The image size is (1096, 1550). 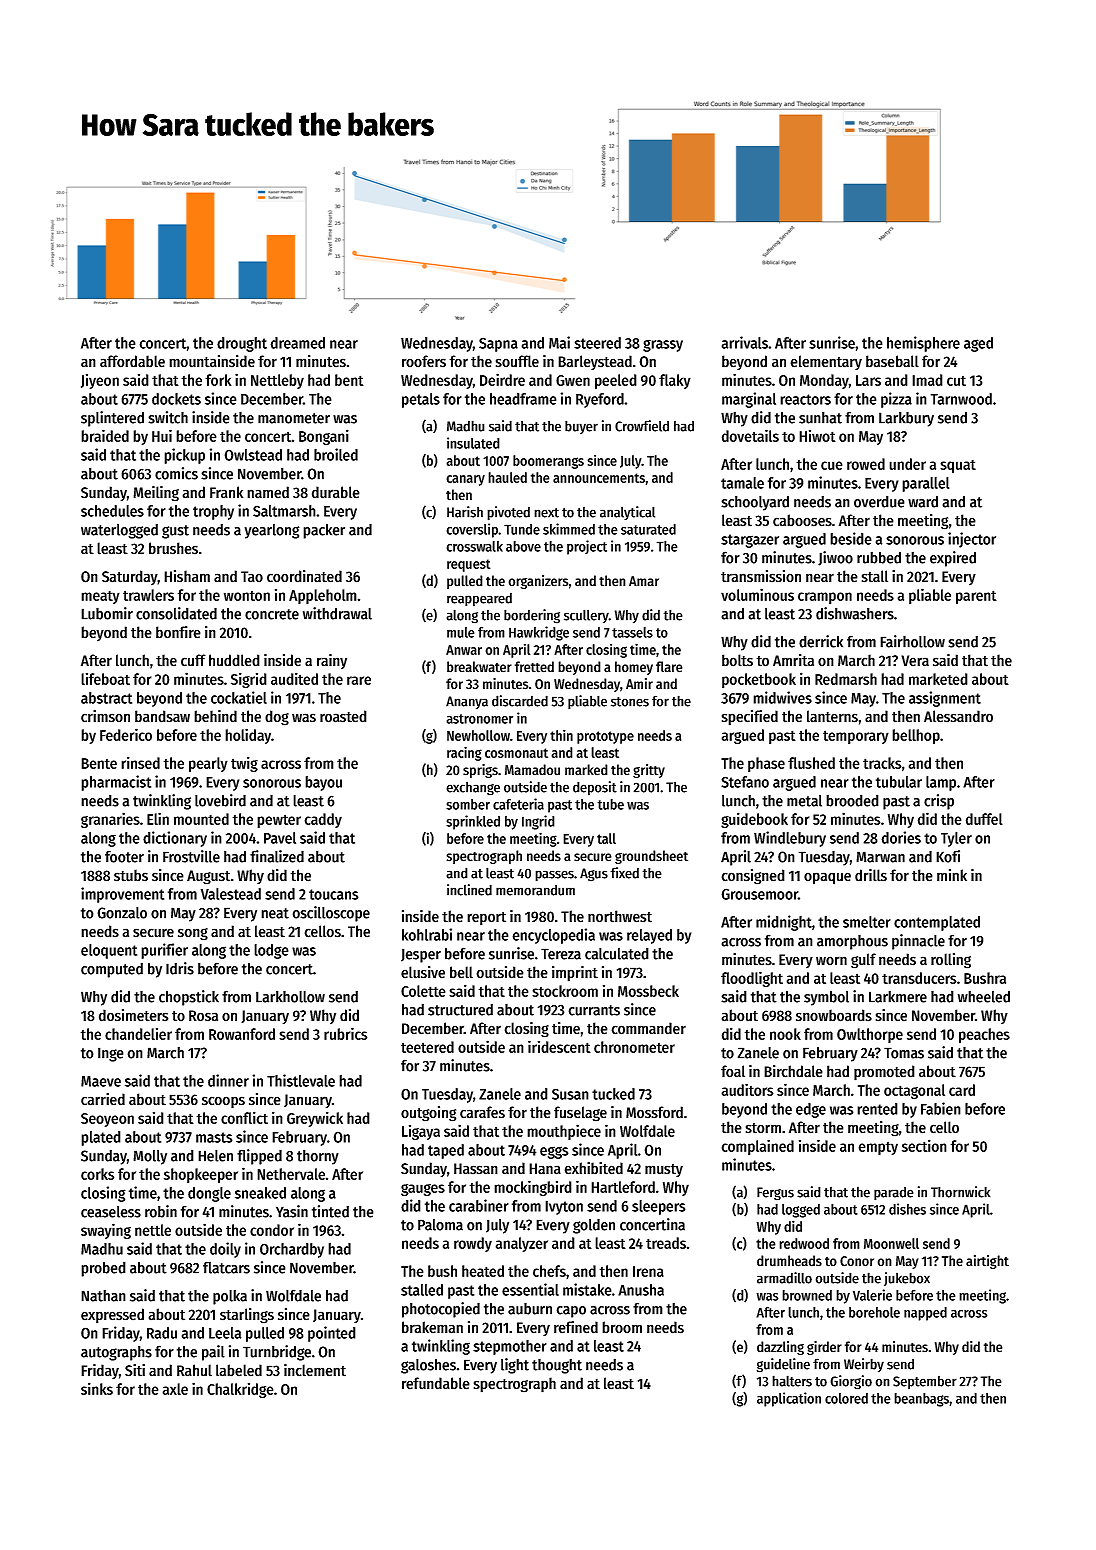 I want to click on mockingbird, so click(x=533, y=1188).
